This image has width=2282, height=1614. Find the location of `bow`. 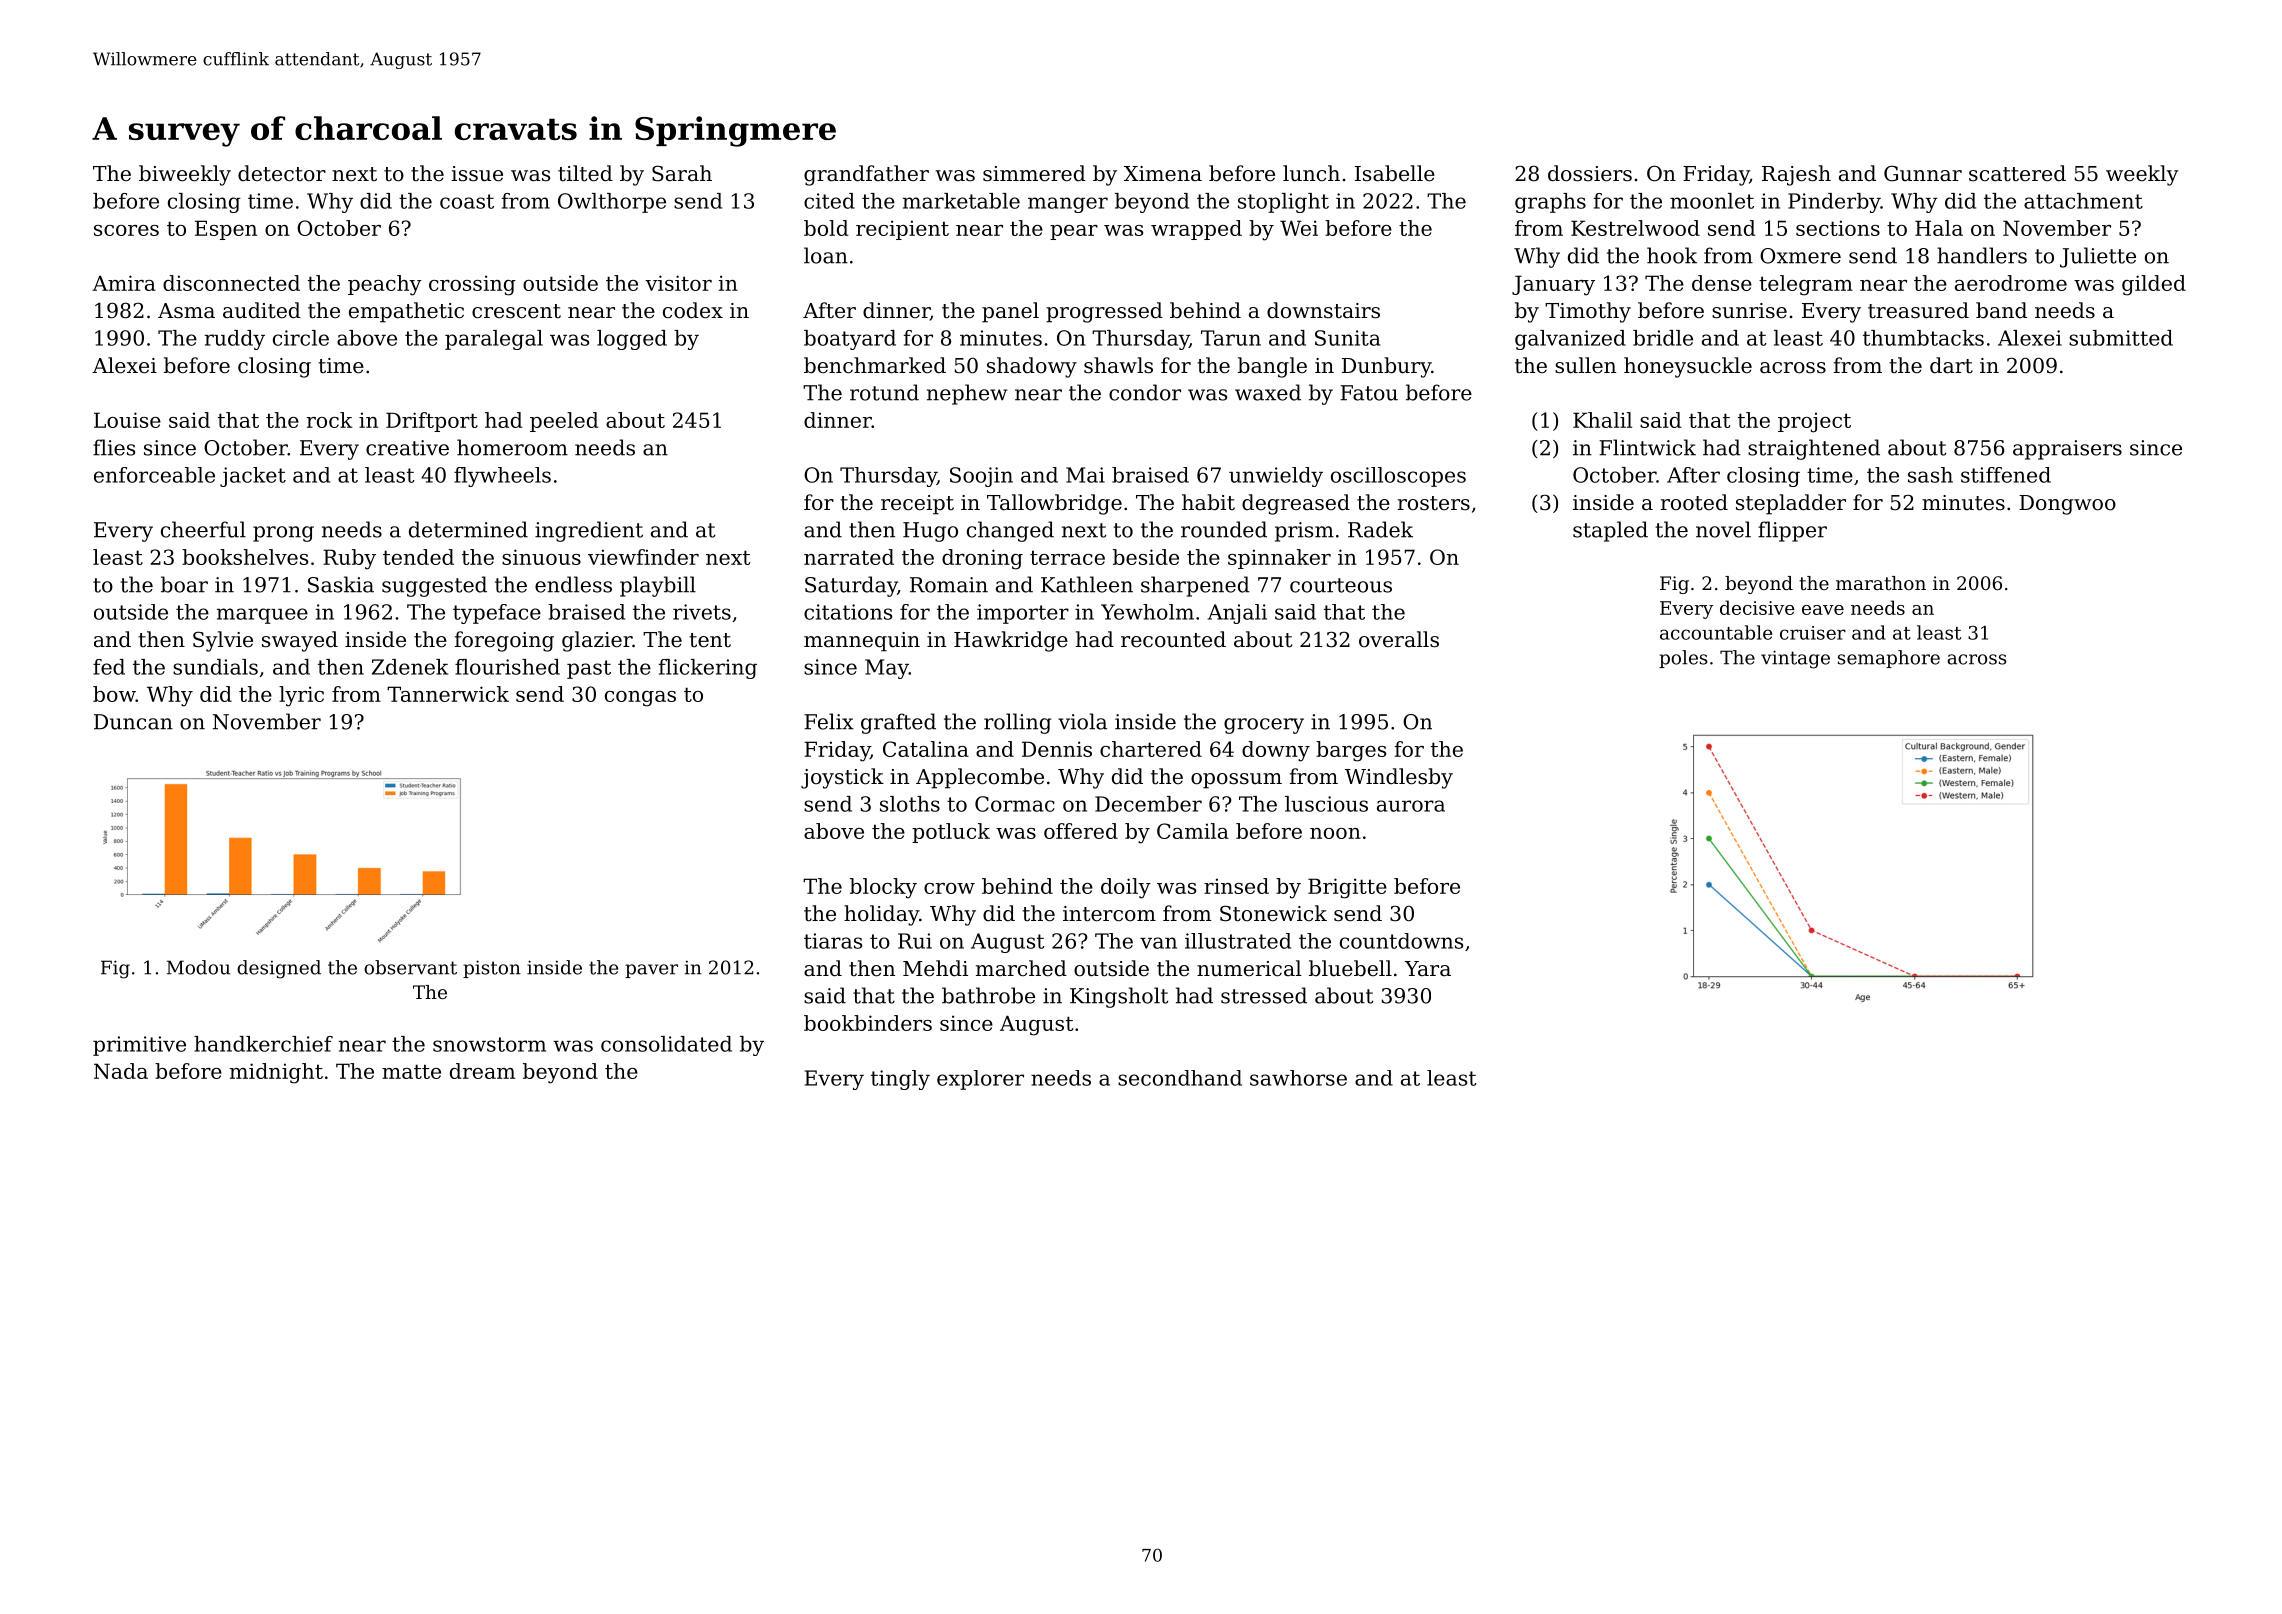

bow is located at coordinates (114, 694).
